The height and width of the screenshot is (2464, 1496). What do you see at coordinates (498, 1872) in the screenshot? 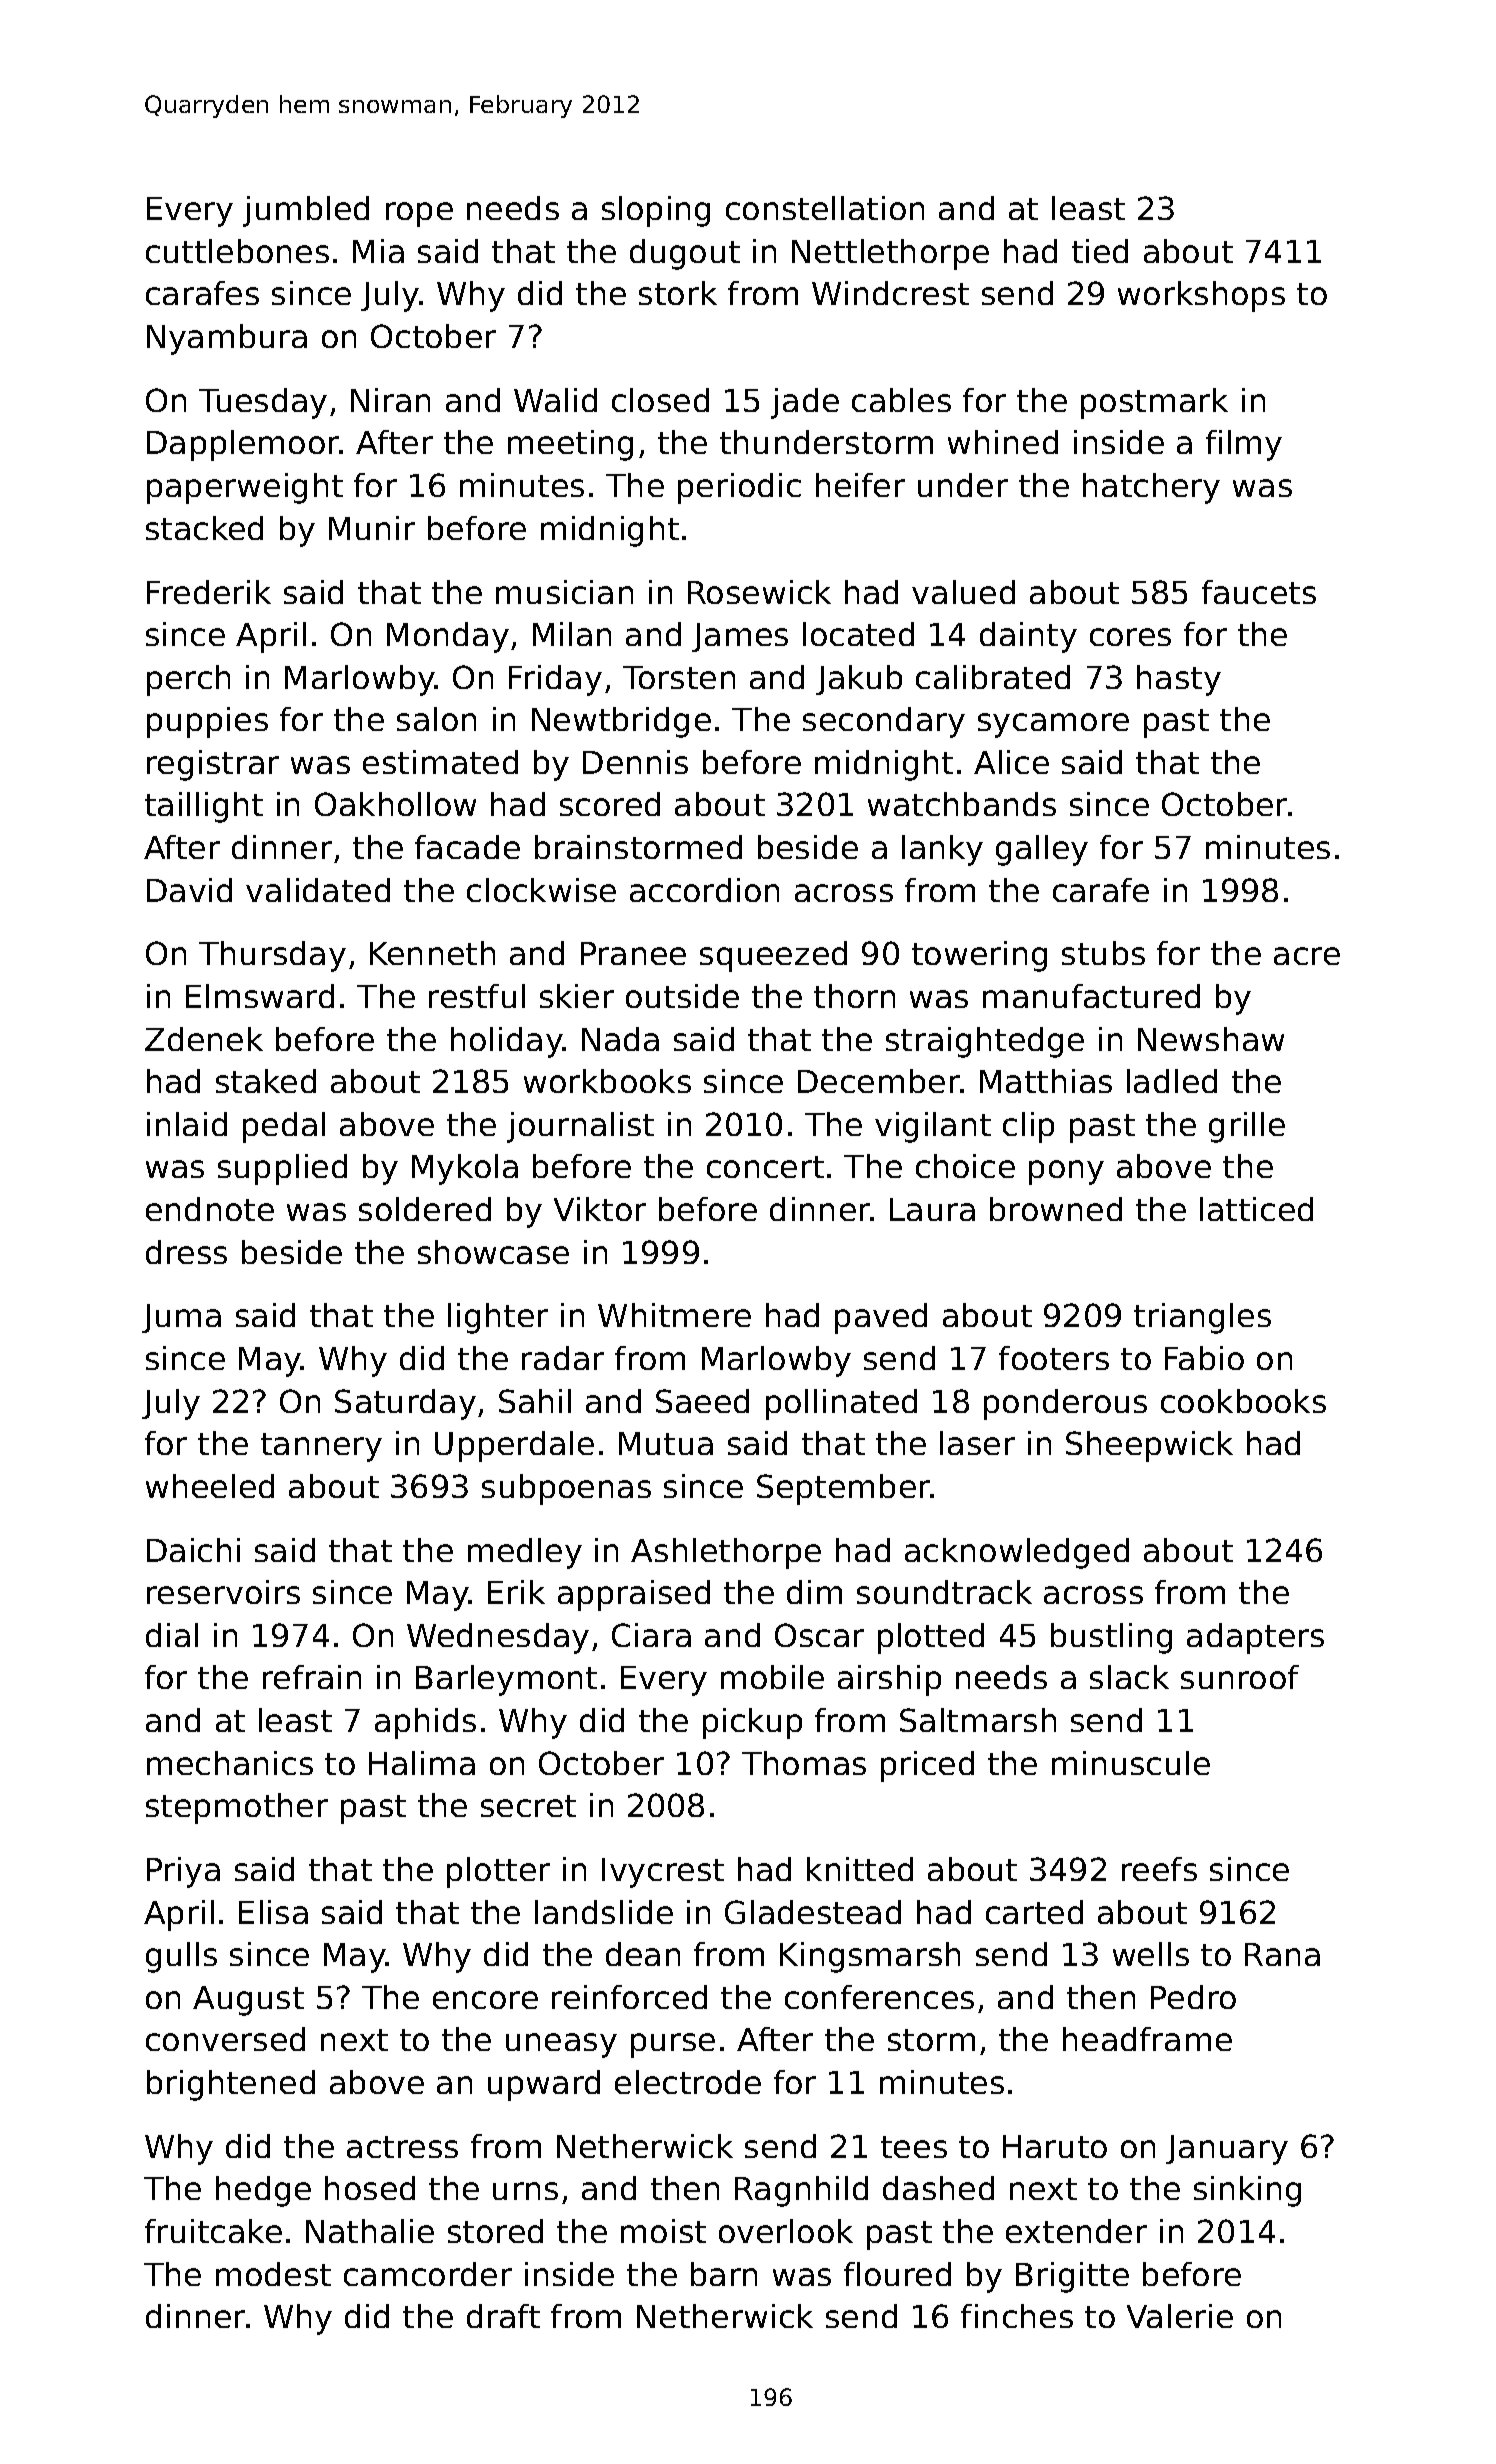
I see `plotter` at bounding box center [498, 1872].
